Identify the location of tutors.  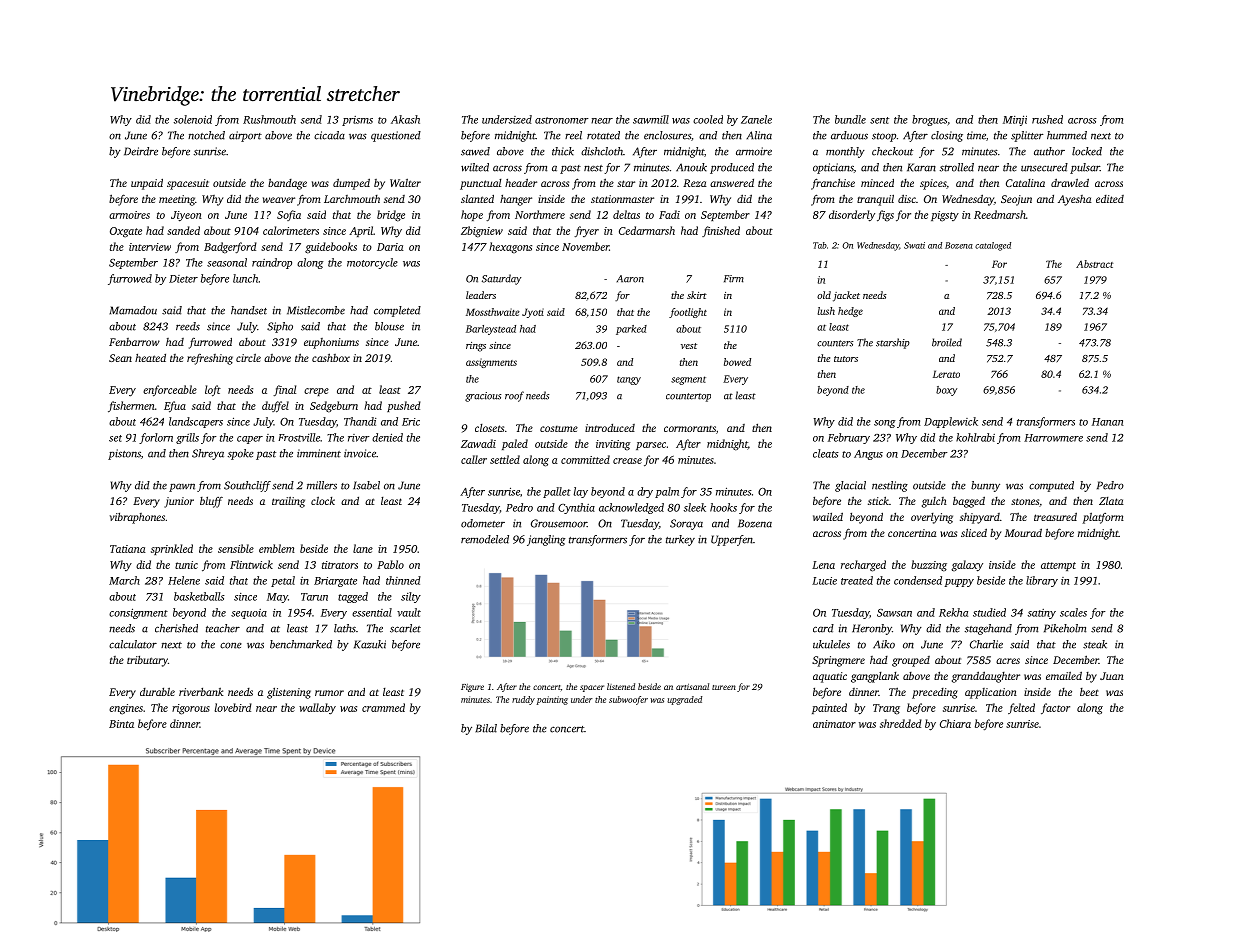
(846, 359).
